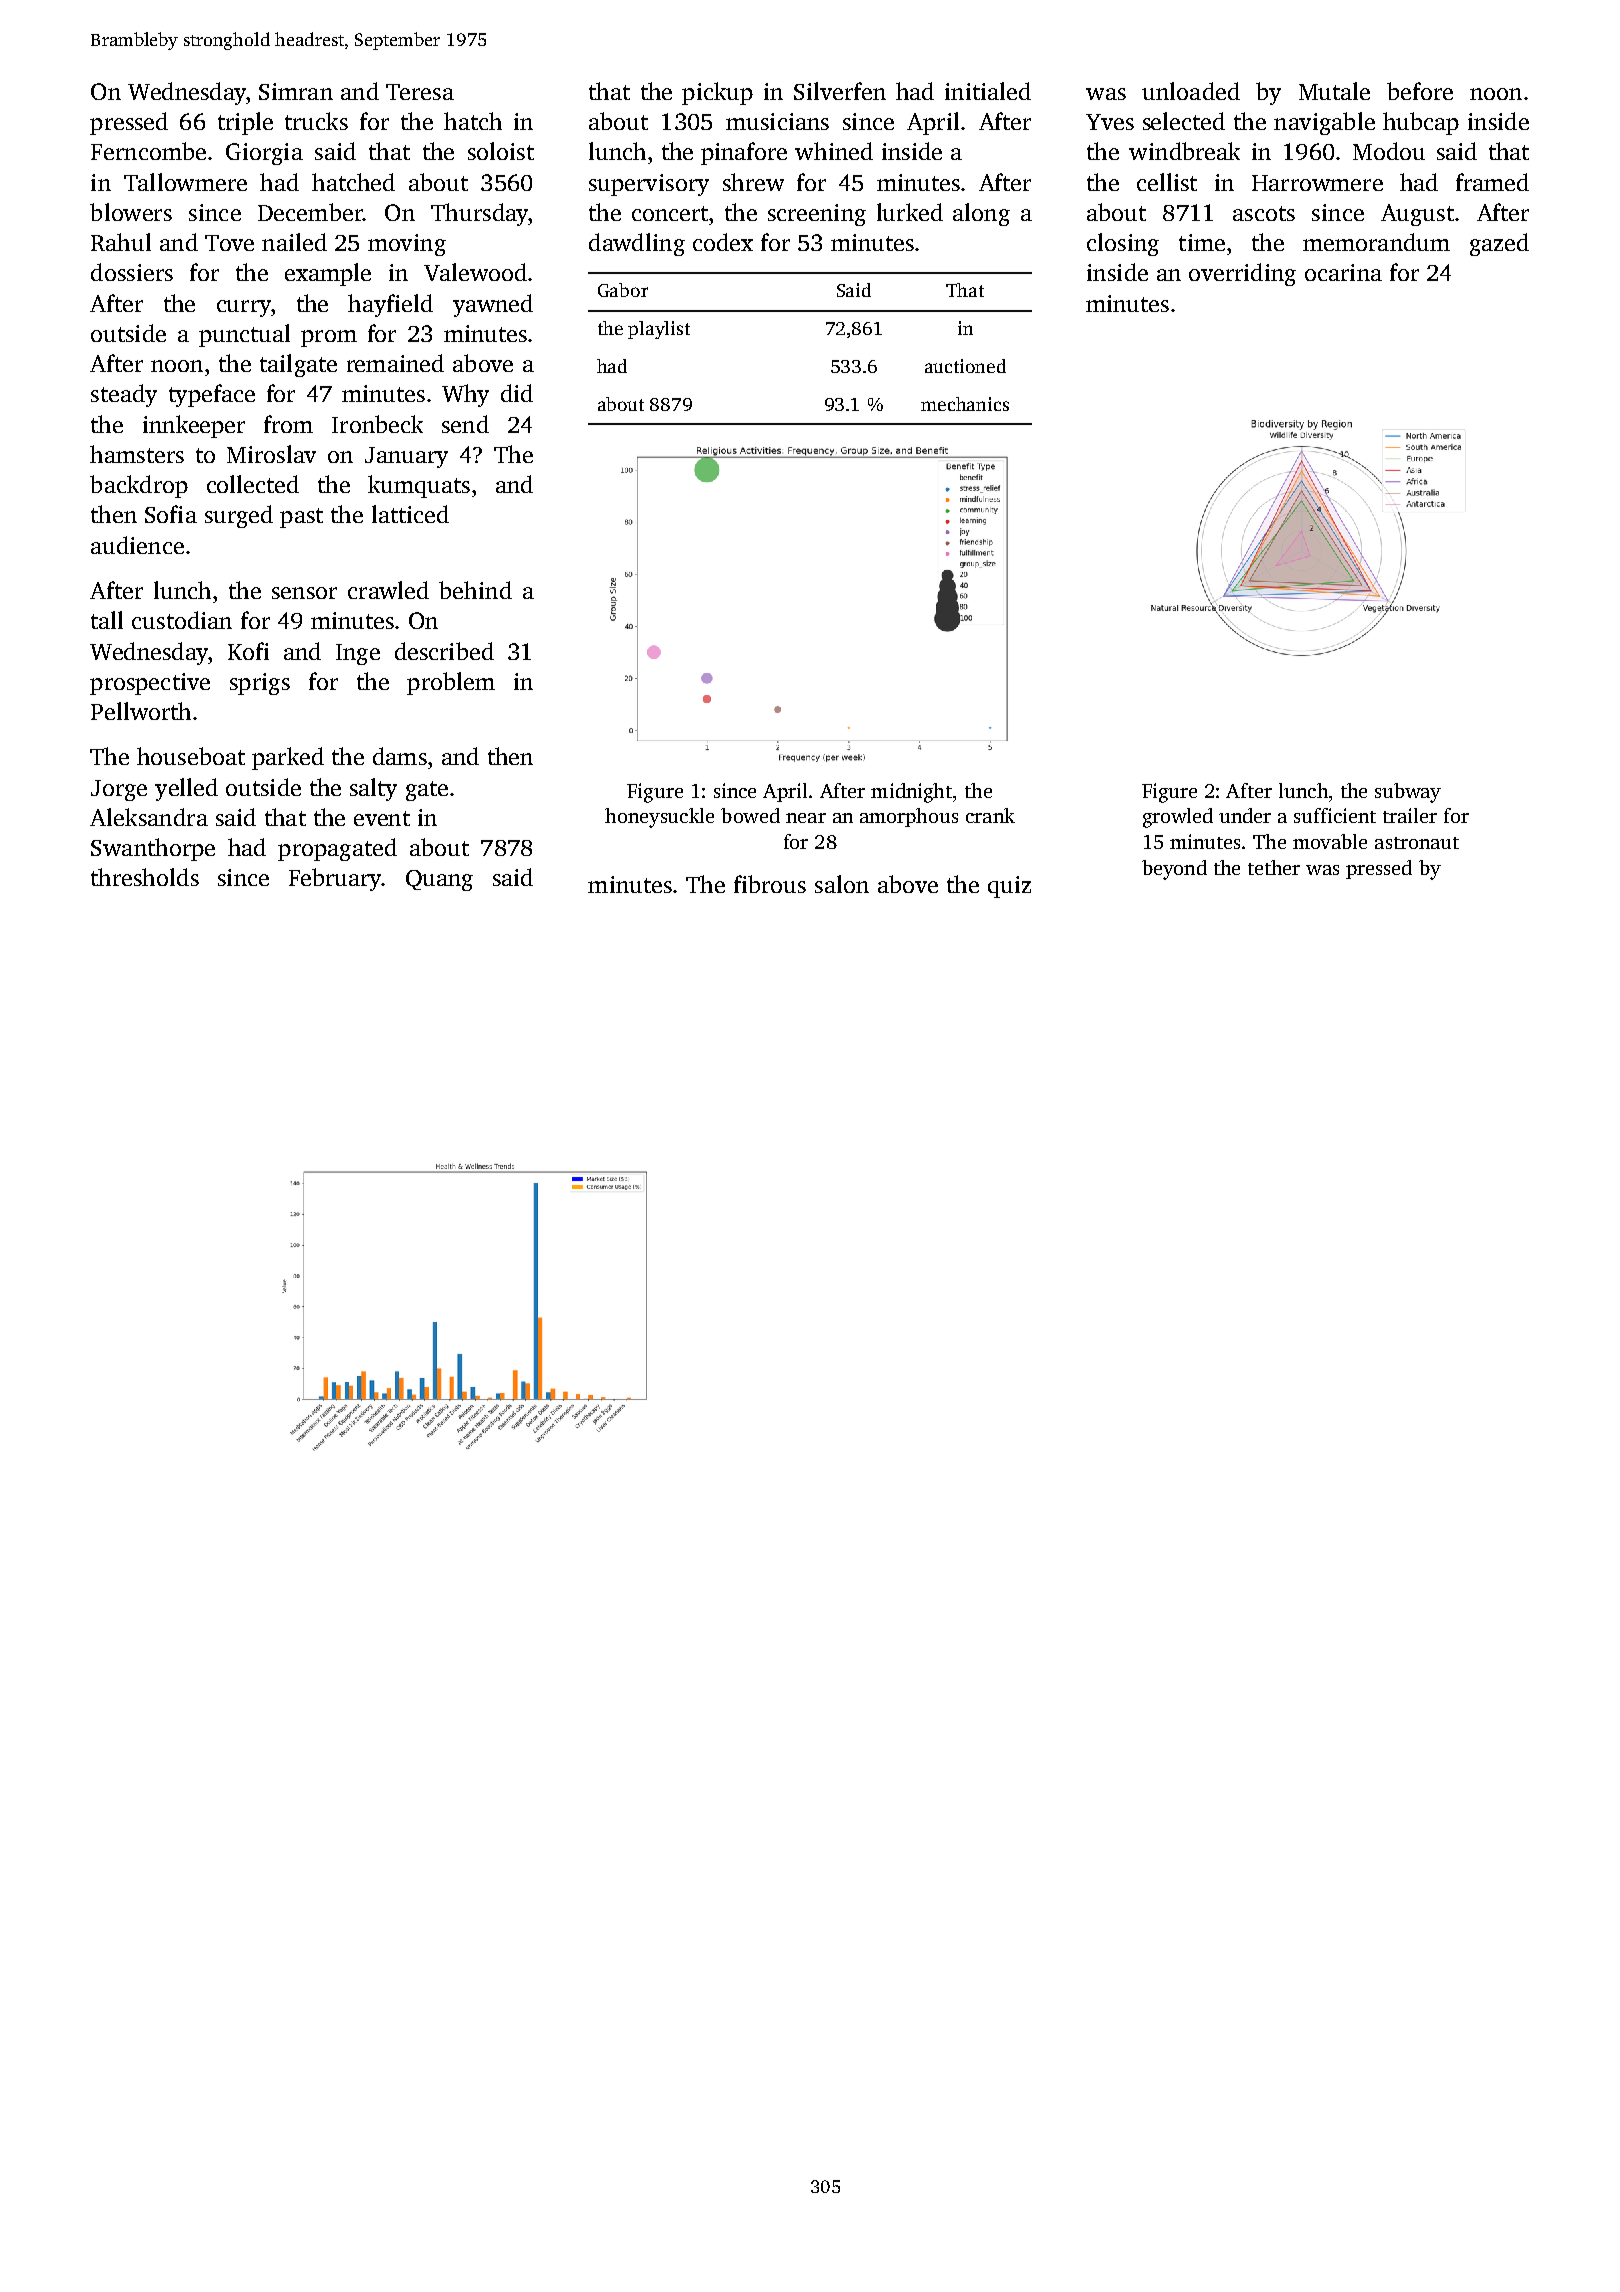 This screenshot has height=2292, width=1620. I want to click on auctioned, so click(965, 366).
